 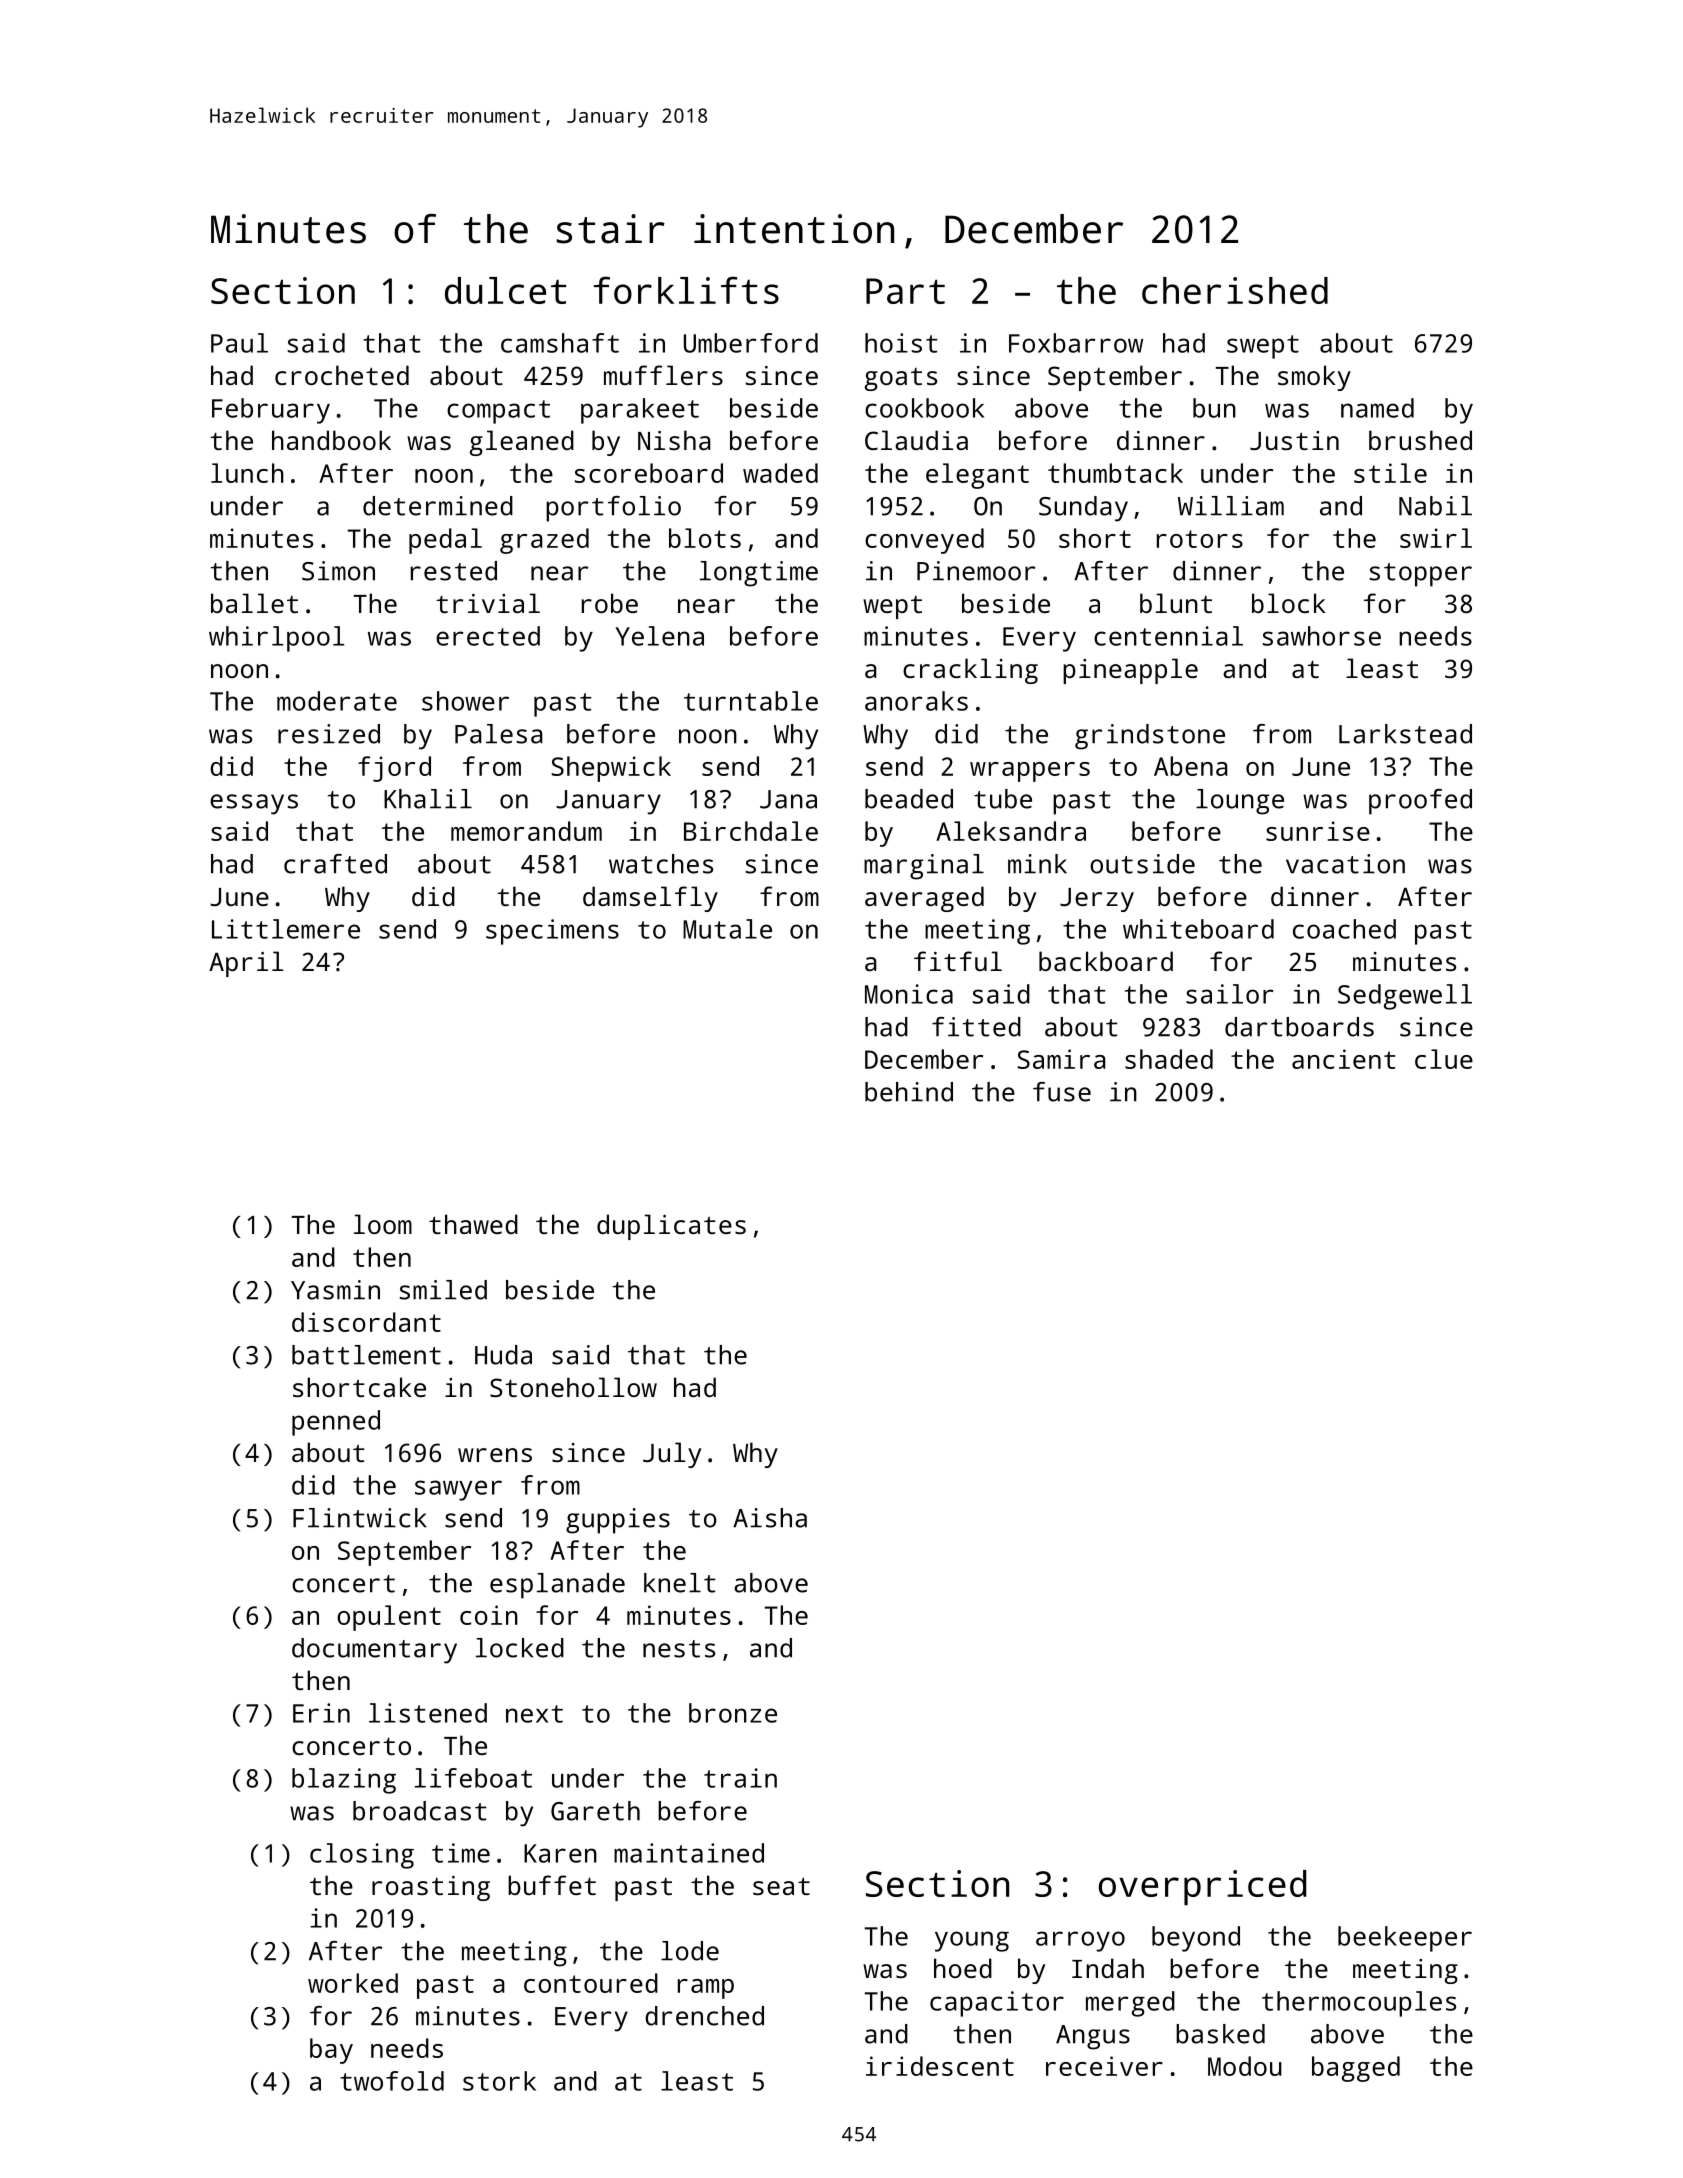 What do you see at coordinates (335, 864) in the page?
I see `crafted` at bounding box center [335, 864].
